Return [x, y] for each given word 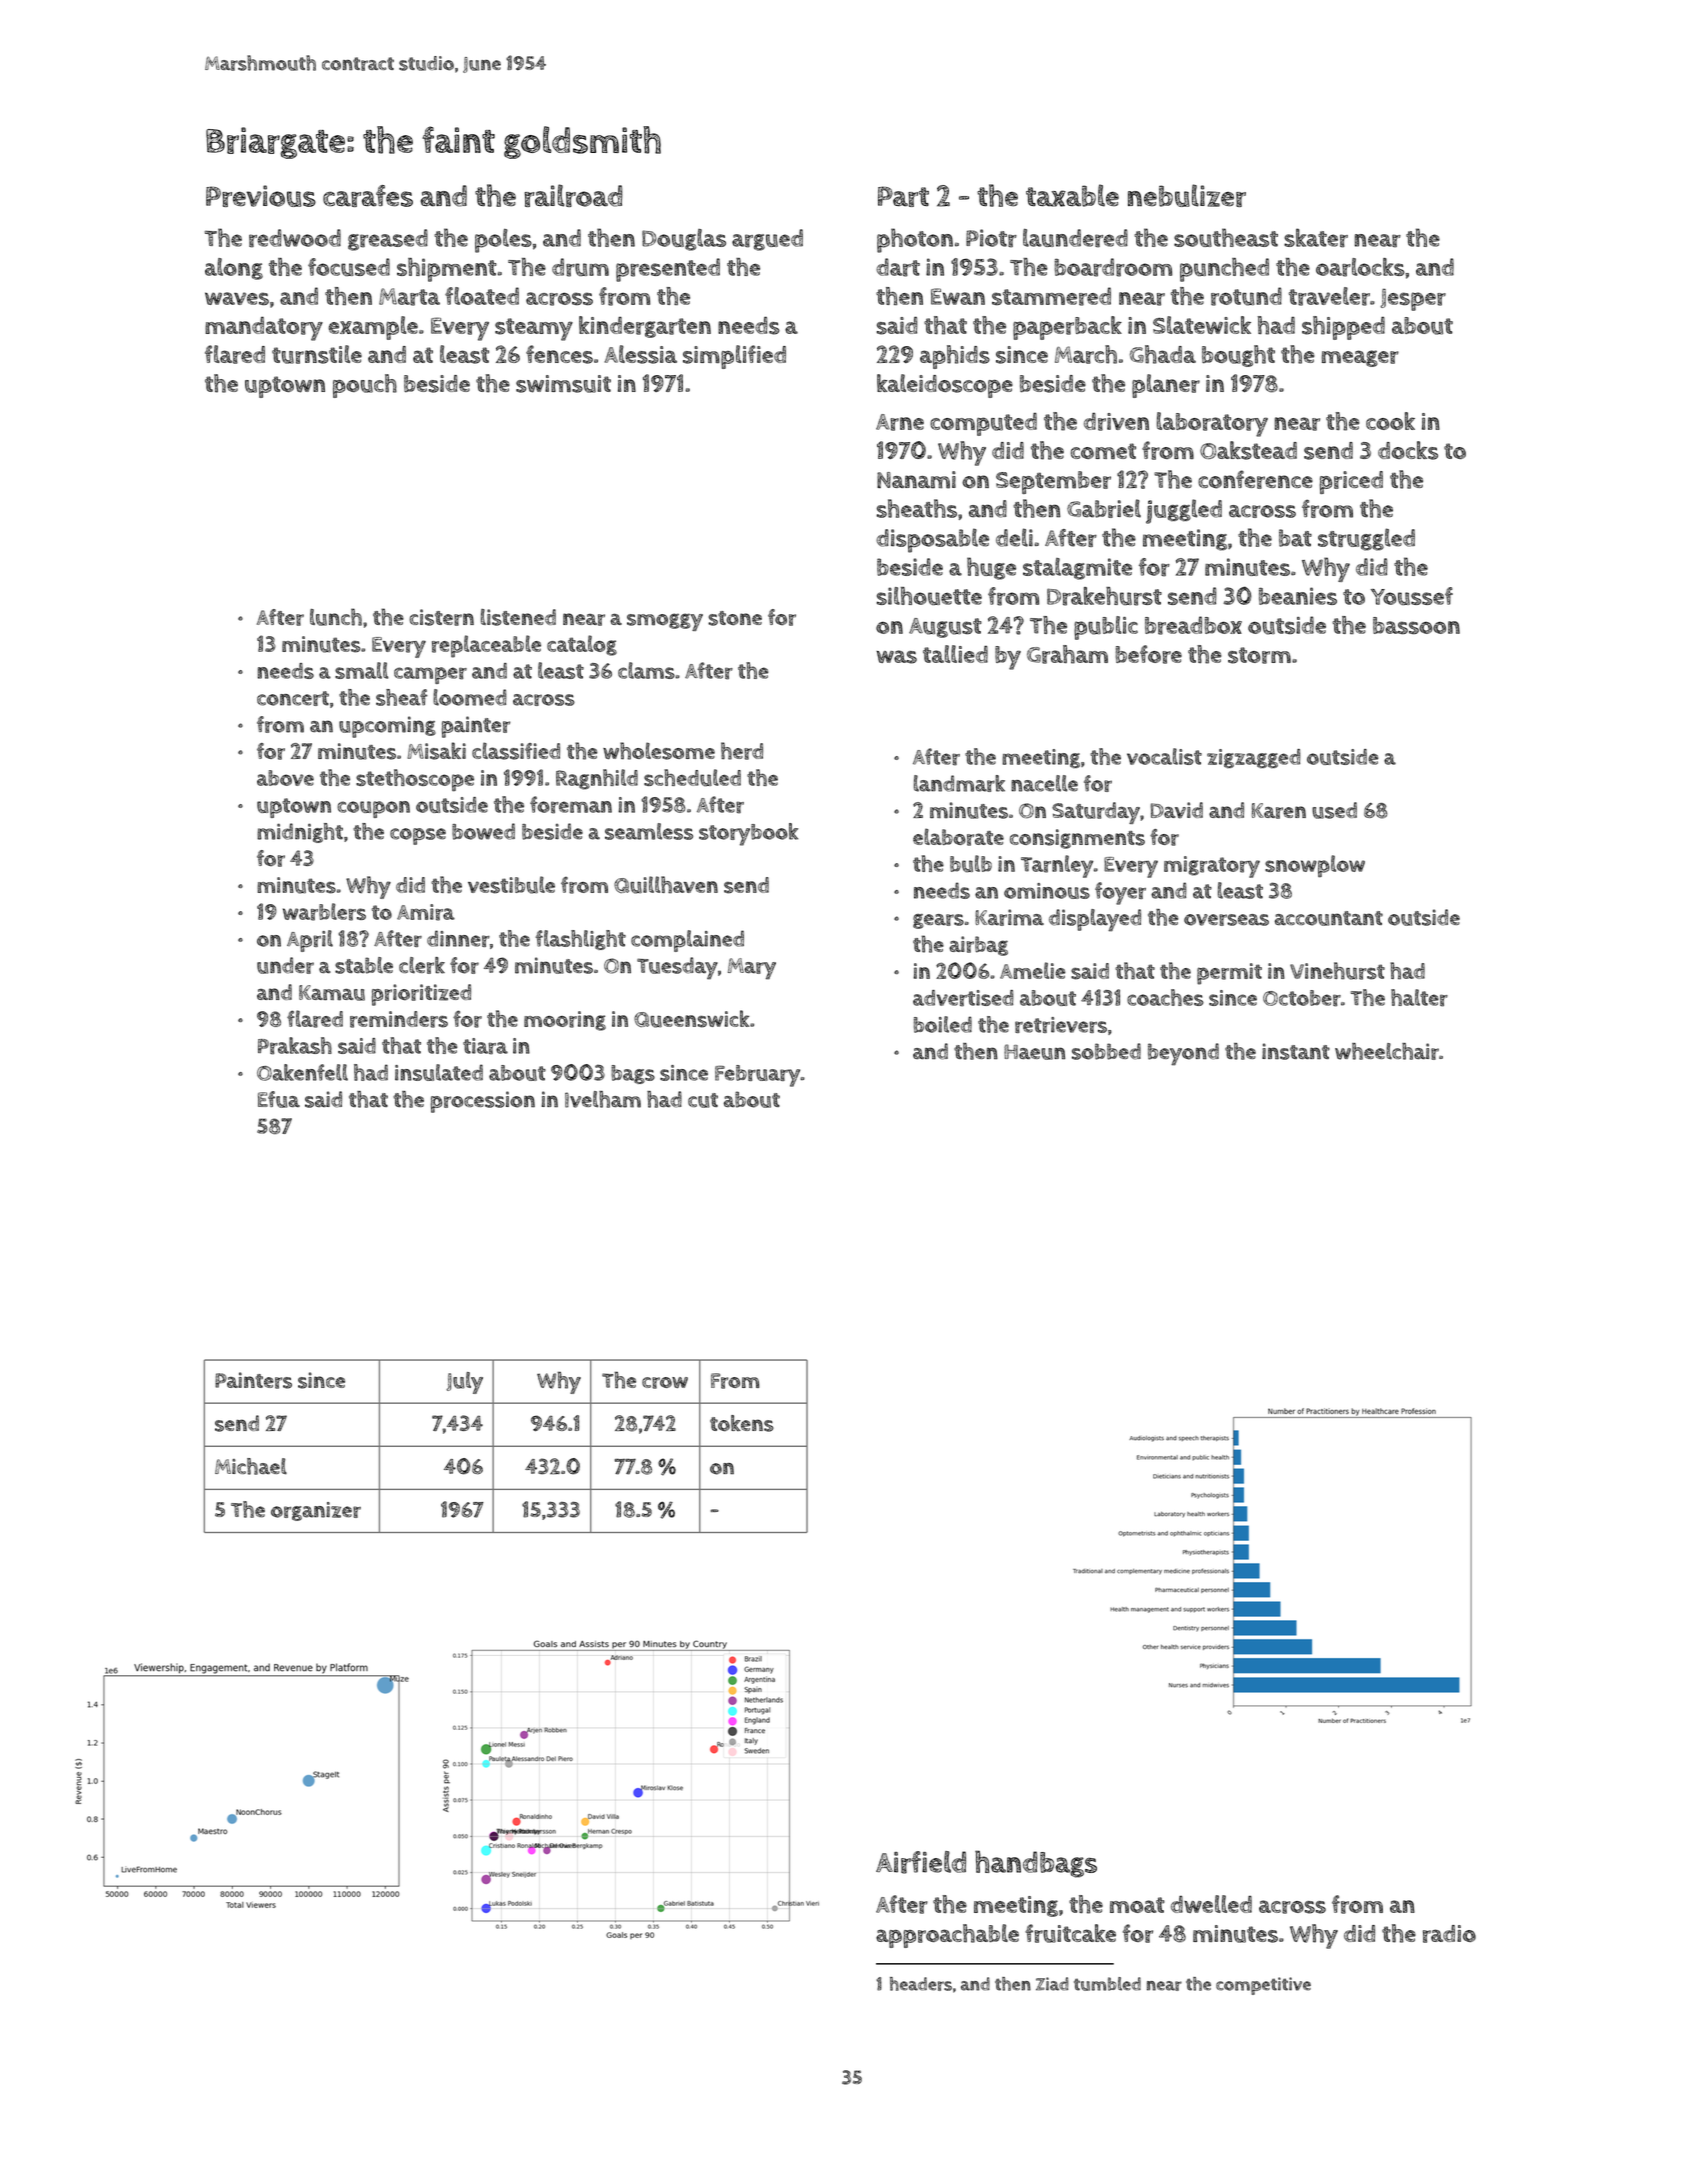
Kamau [332, 993]
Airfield [921, 1862]
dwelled [1211, 1904]
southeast [1226, 237]
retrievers [1061, 1025]
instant [1296, 1051]
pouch [365, 386]
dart [898, 267]
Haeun [1034, 1052]
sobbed [1106, 1051]
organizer [316, 1511]
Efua [279, 1099]
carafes [368, 196]
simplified [734, 357]
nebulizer [1187, 195]
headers [921, 1984]
